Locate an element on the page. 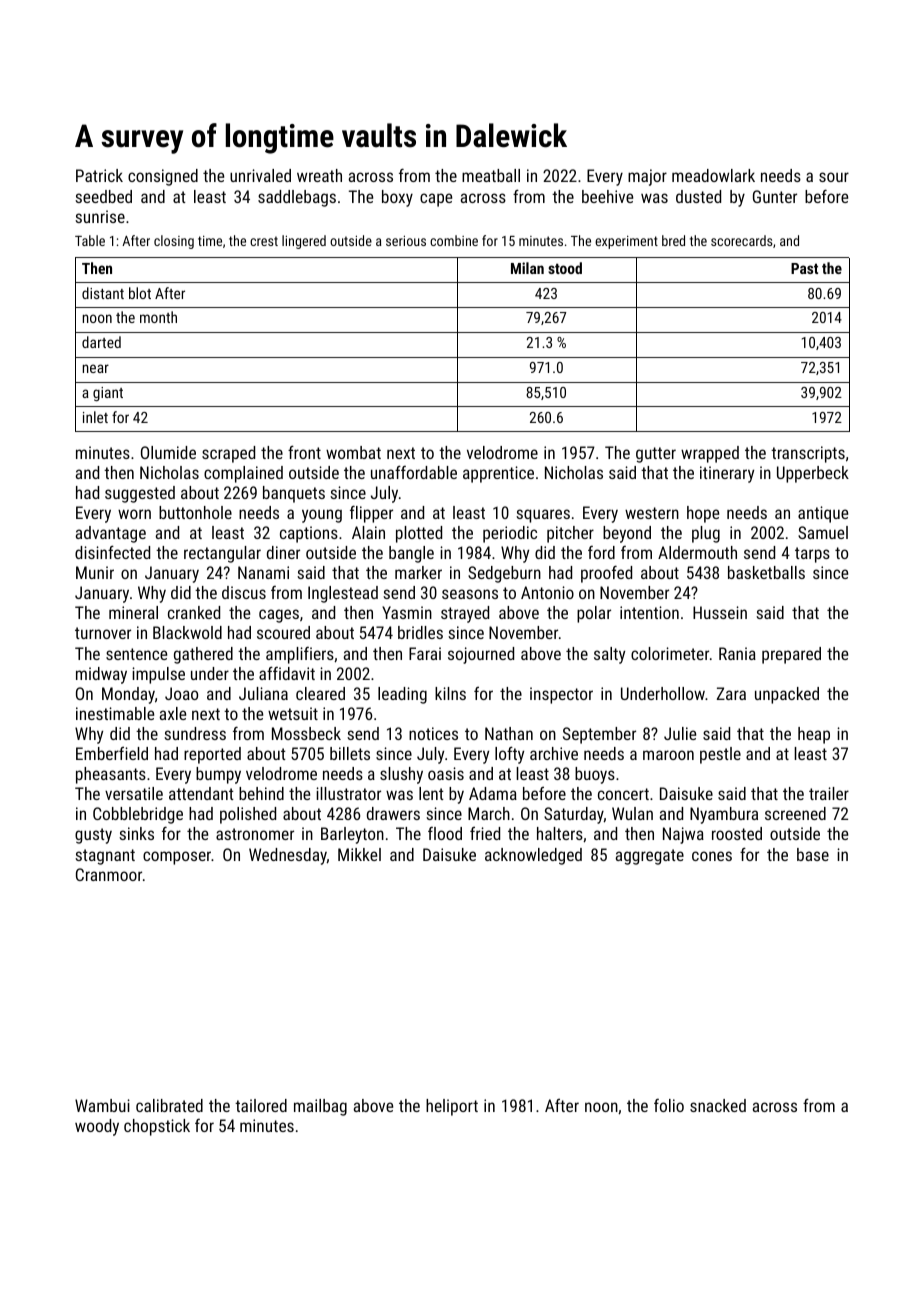  Patrick is located at coordinates (99, 175).
